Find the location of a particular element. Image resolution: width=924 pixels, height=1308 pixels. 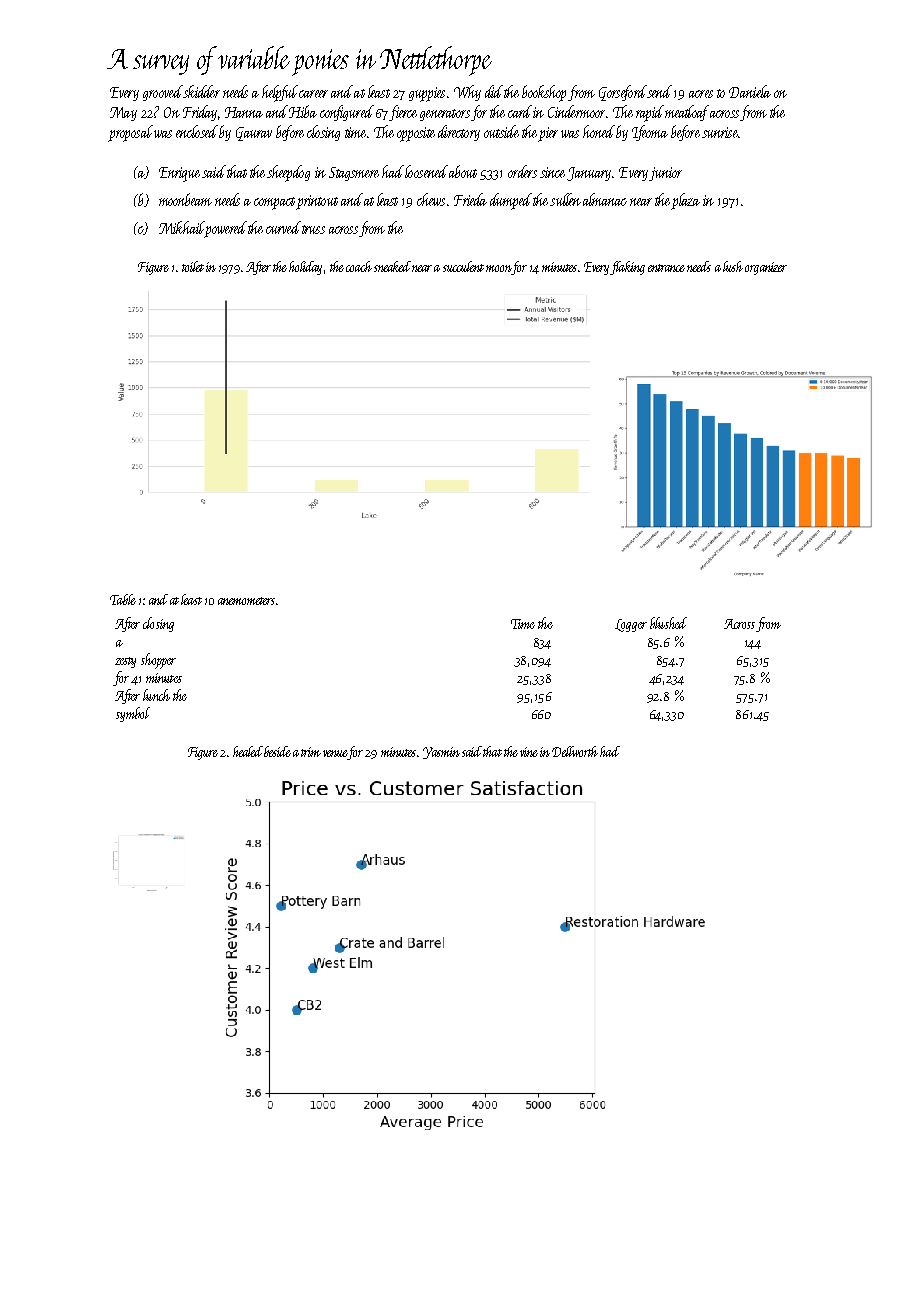

grooved is located at coordinates (163, 93).
